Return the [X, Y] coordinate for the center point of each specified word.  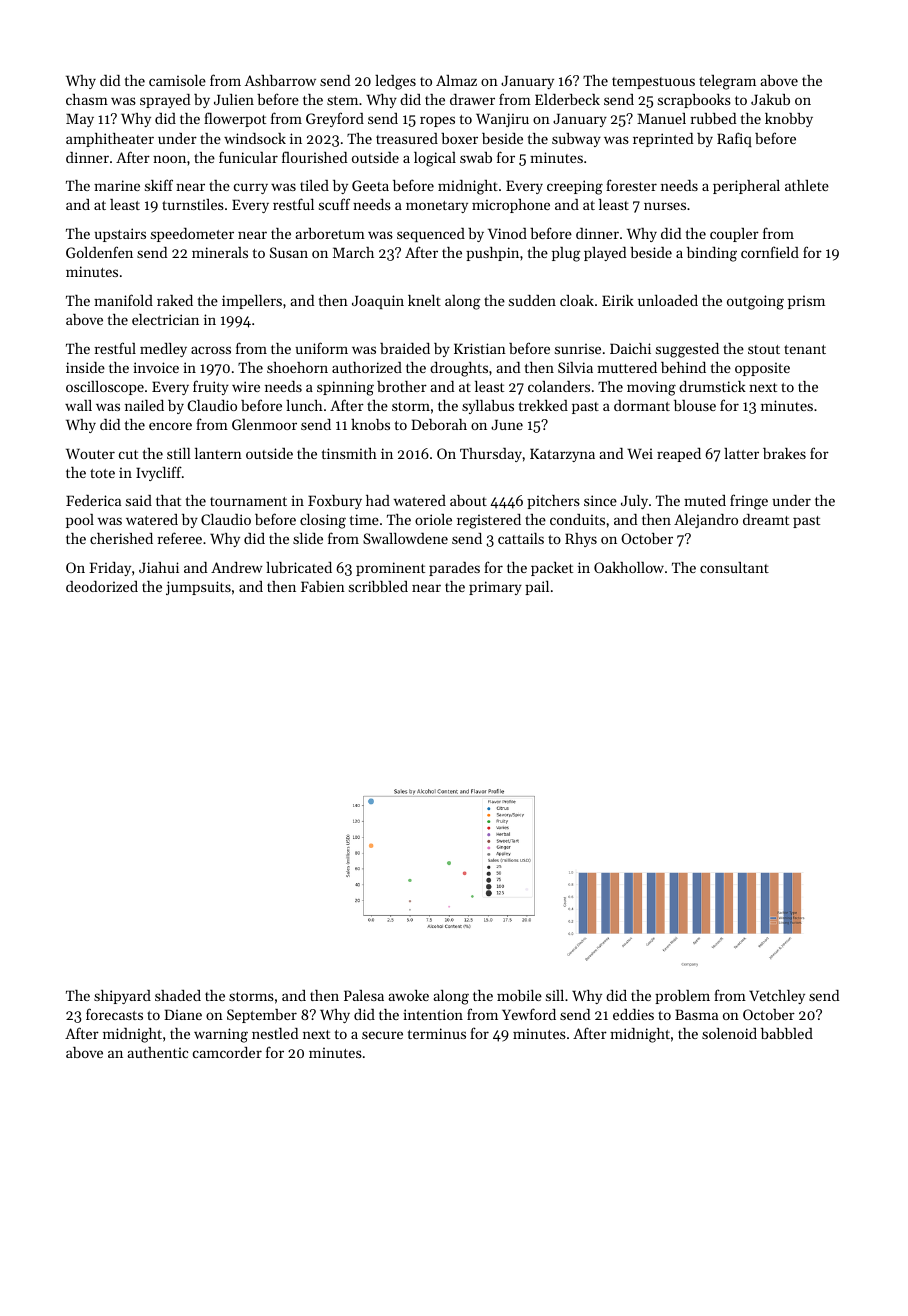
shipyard [122, 997]
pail [537, 588]
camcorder [227, 1052]
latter [741, 453]
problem [682, 997]
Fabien [323, 586]
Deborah [439, 424]
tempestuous [653, 83]
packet [552, 569]
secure [382, 1035]
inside [85, 367]
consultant [734, 567]
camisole [177, 80]
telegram [727, 82]
